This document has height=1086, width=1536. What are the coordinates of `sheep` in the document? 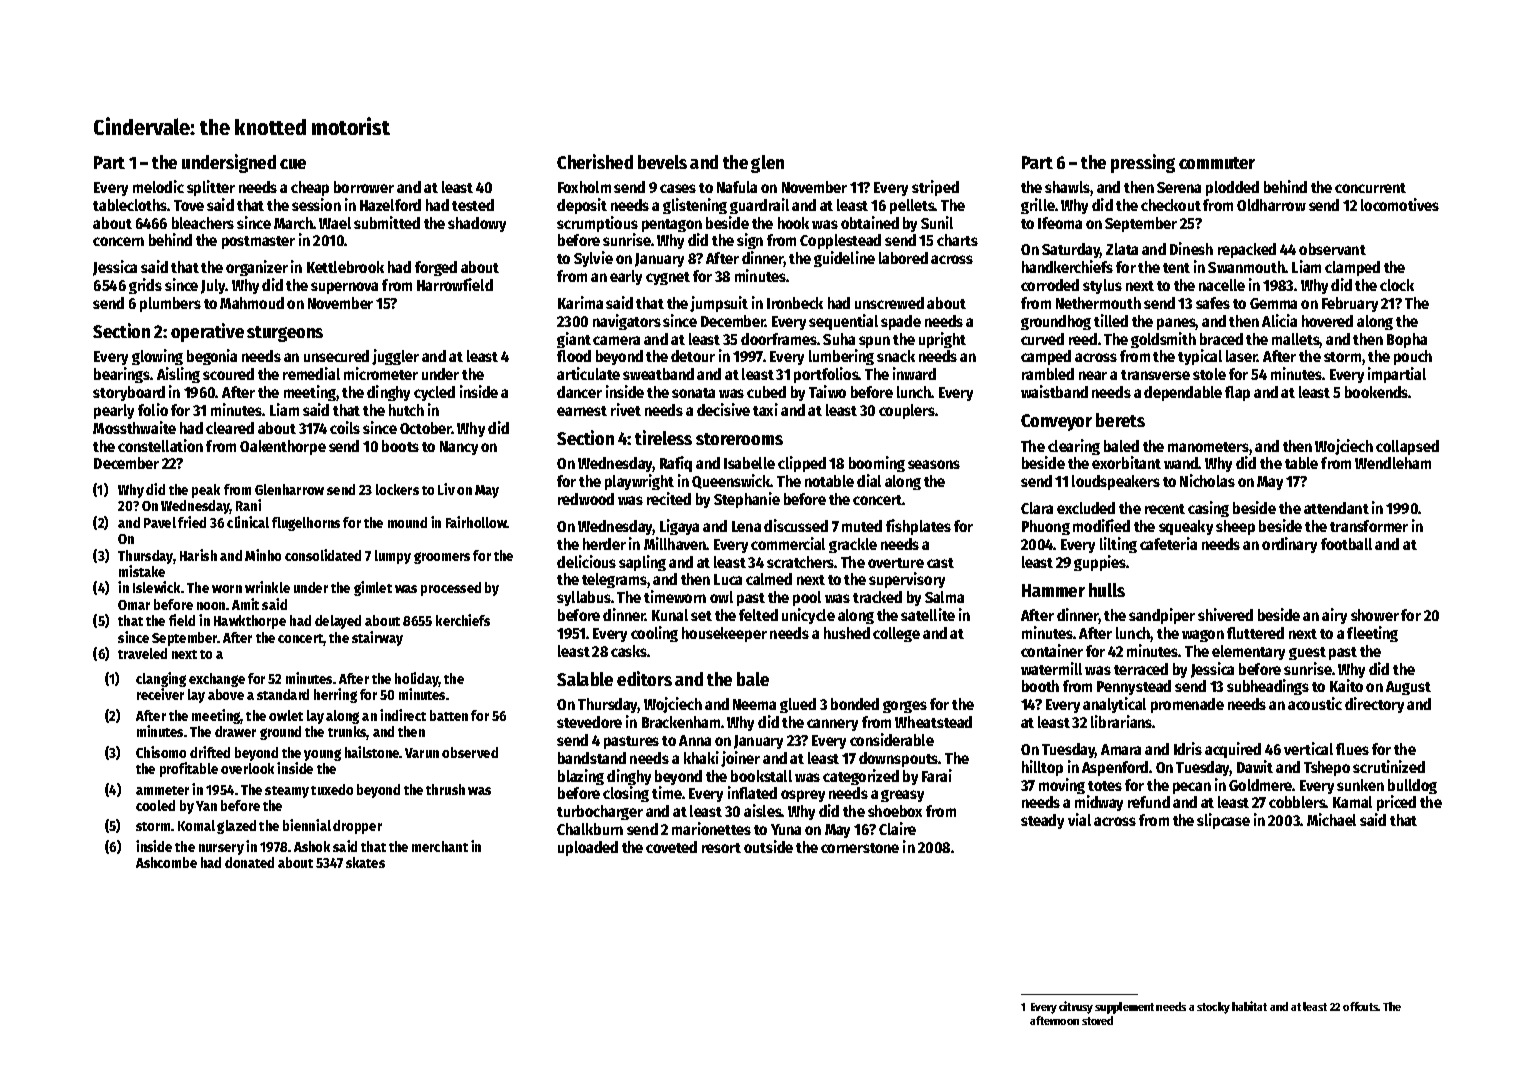 It's located at (1235, 527).
